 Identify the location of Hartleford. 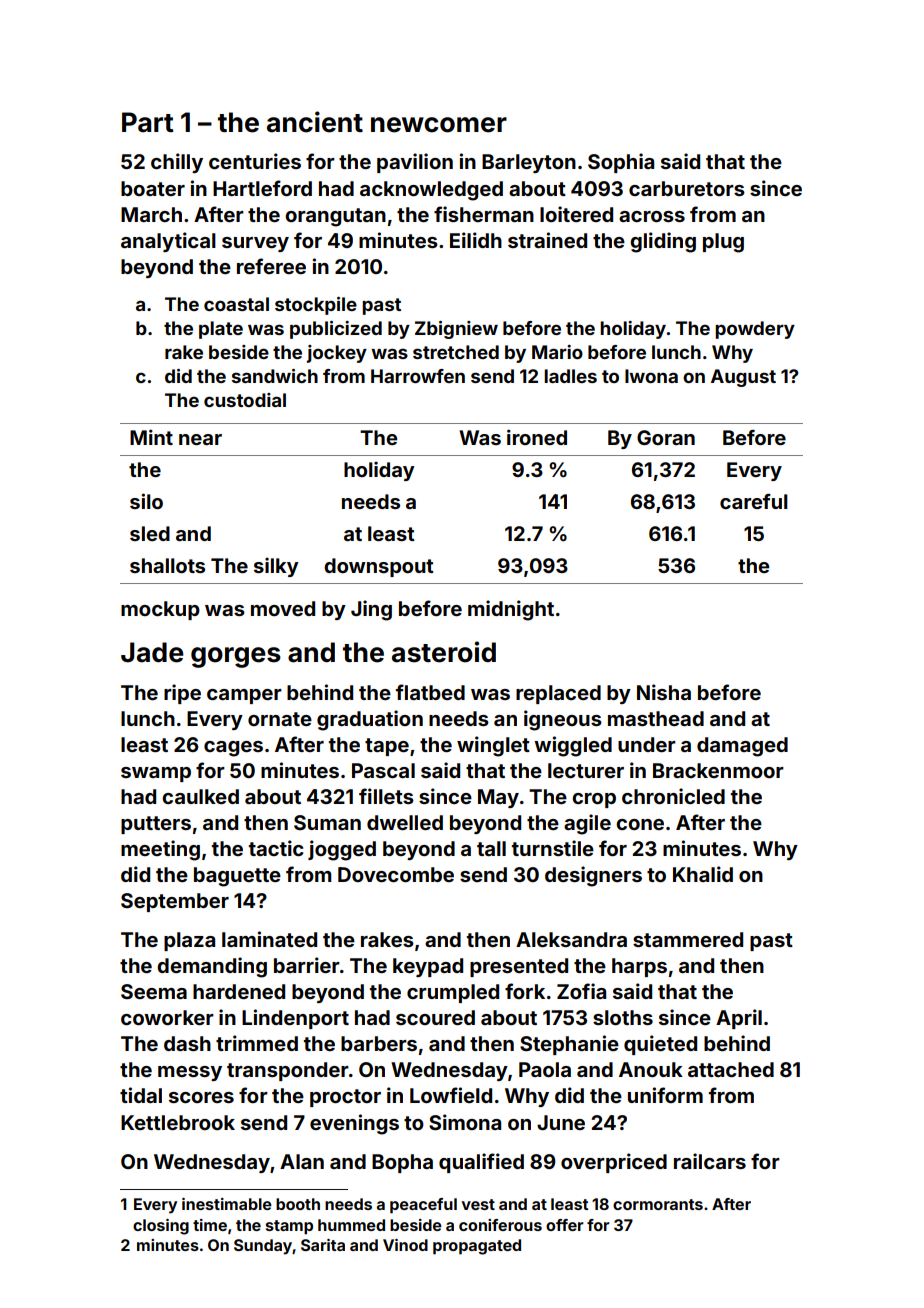
(262, 188).
